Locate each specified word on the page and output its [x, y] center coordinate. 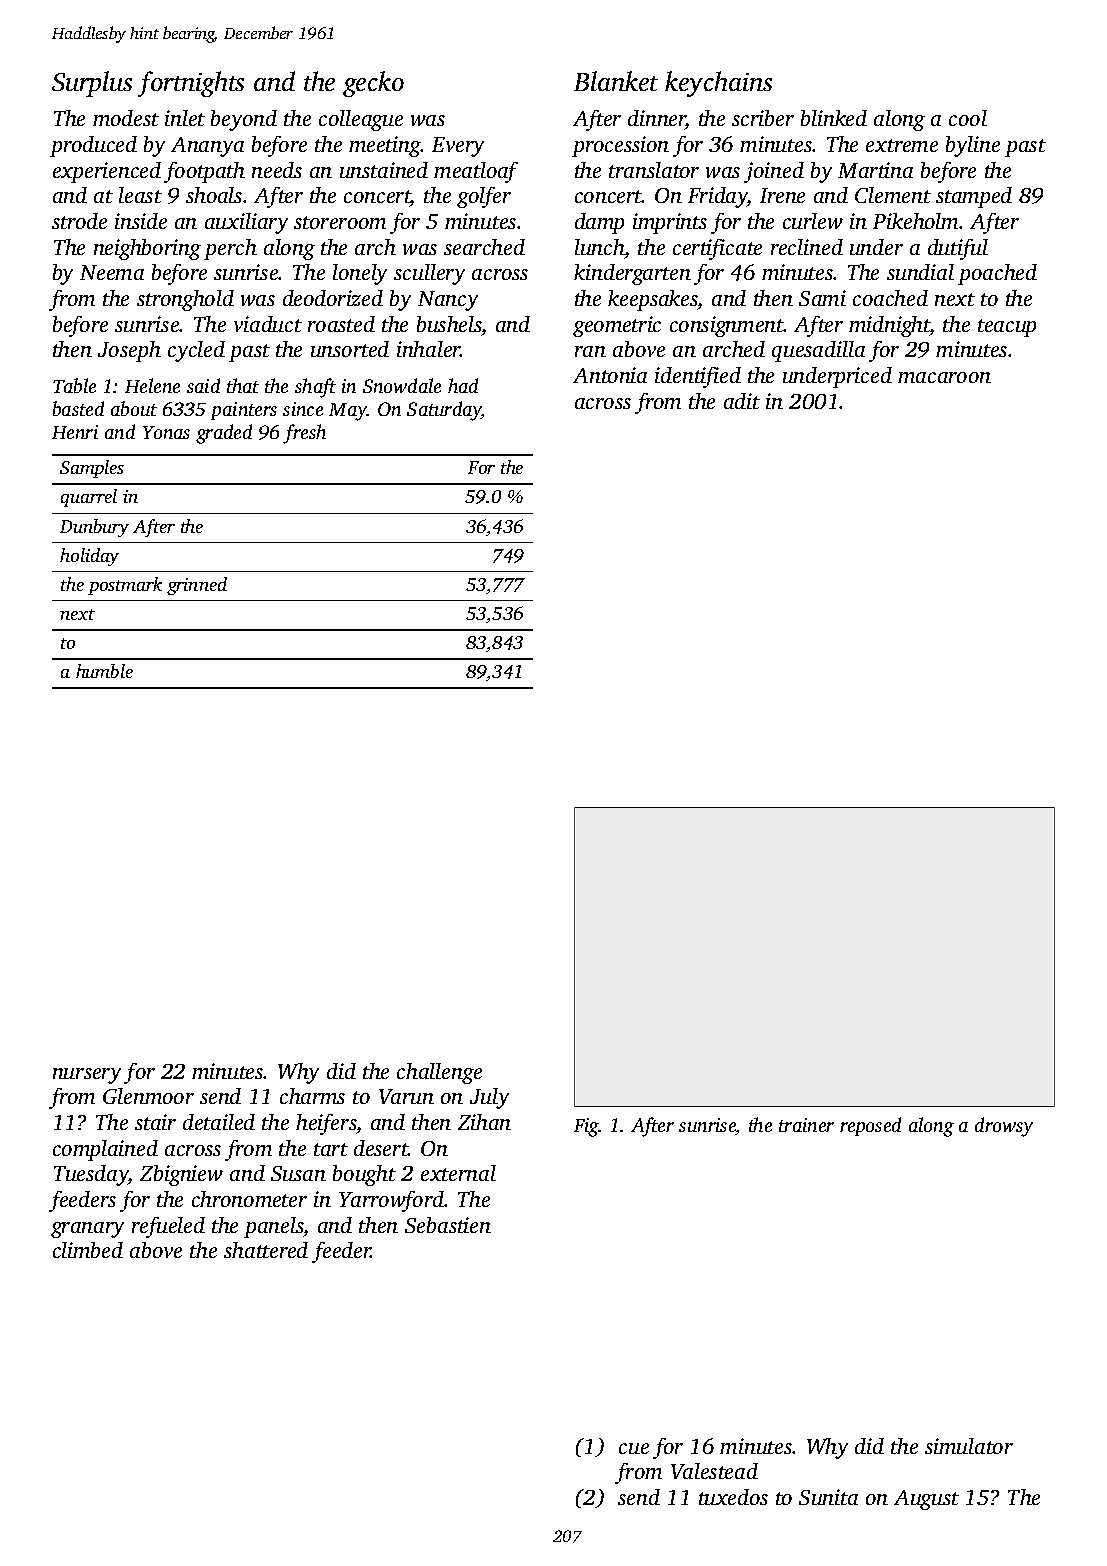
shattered [266, 1250]
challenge [439, 1073]
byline [973, 146]
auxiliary [246, 223]
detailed [219, 1122]
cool [968, 118]
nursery [87, 1076]
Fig [586, 1127]
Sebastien [448, 1225]
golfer [484, 197]
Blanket [616, 81]
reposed [870, 1126]
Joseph [129, 351]
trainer [806, 1125]
